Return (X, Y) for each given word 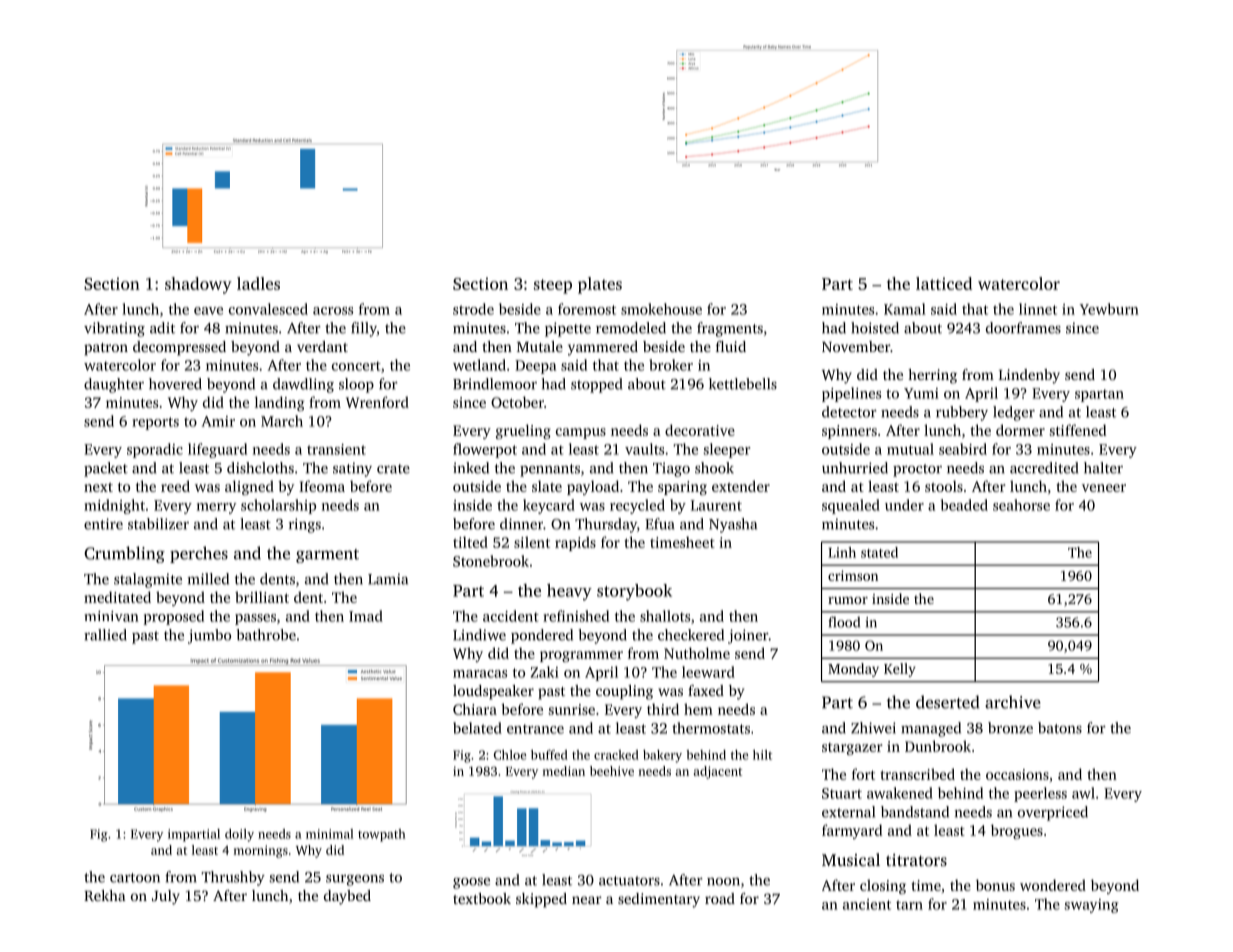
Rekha (105, 895)
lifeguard (217, 450)
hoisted (875, 328)
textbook (482, 898)
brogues (1017, 831)
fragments (730, 329)
